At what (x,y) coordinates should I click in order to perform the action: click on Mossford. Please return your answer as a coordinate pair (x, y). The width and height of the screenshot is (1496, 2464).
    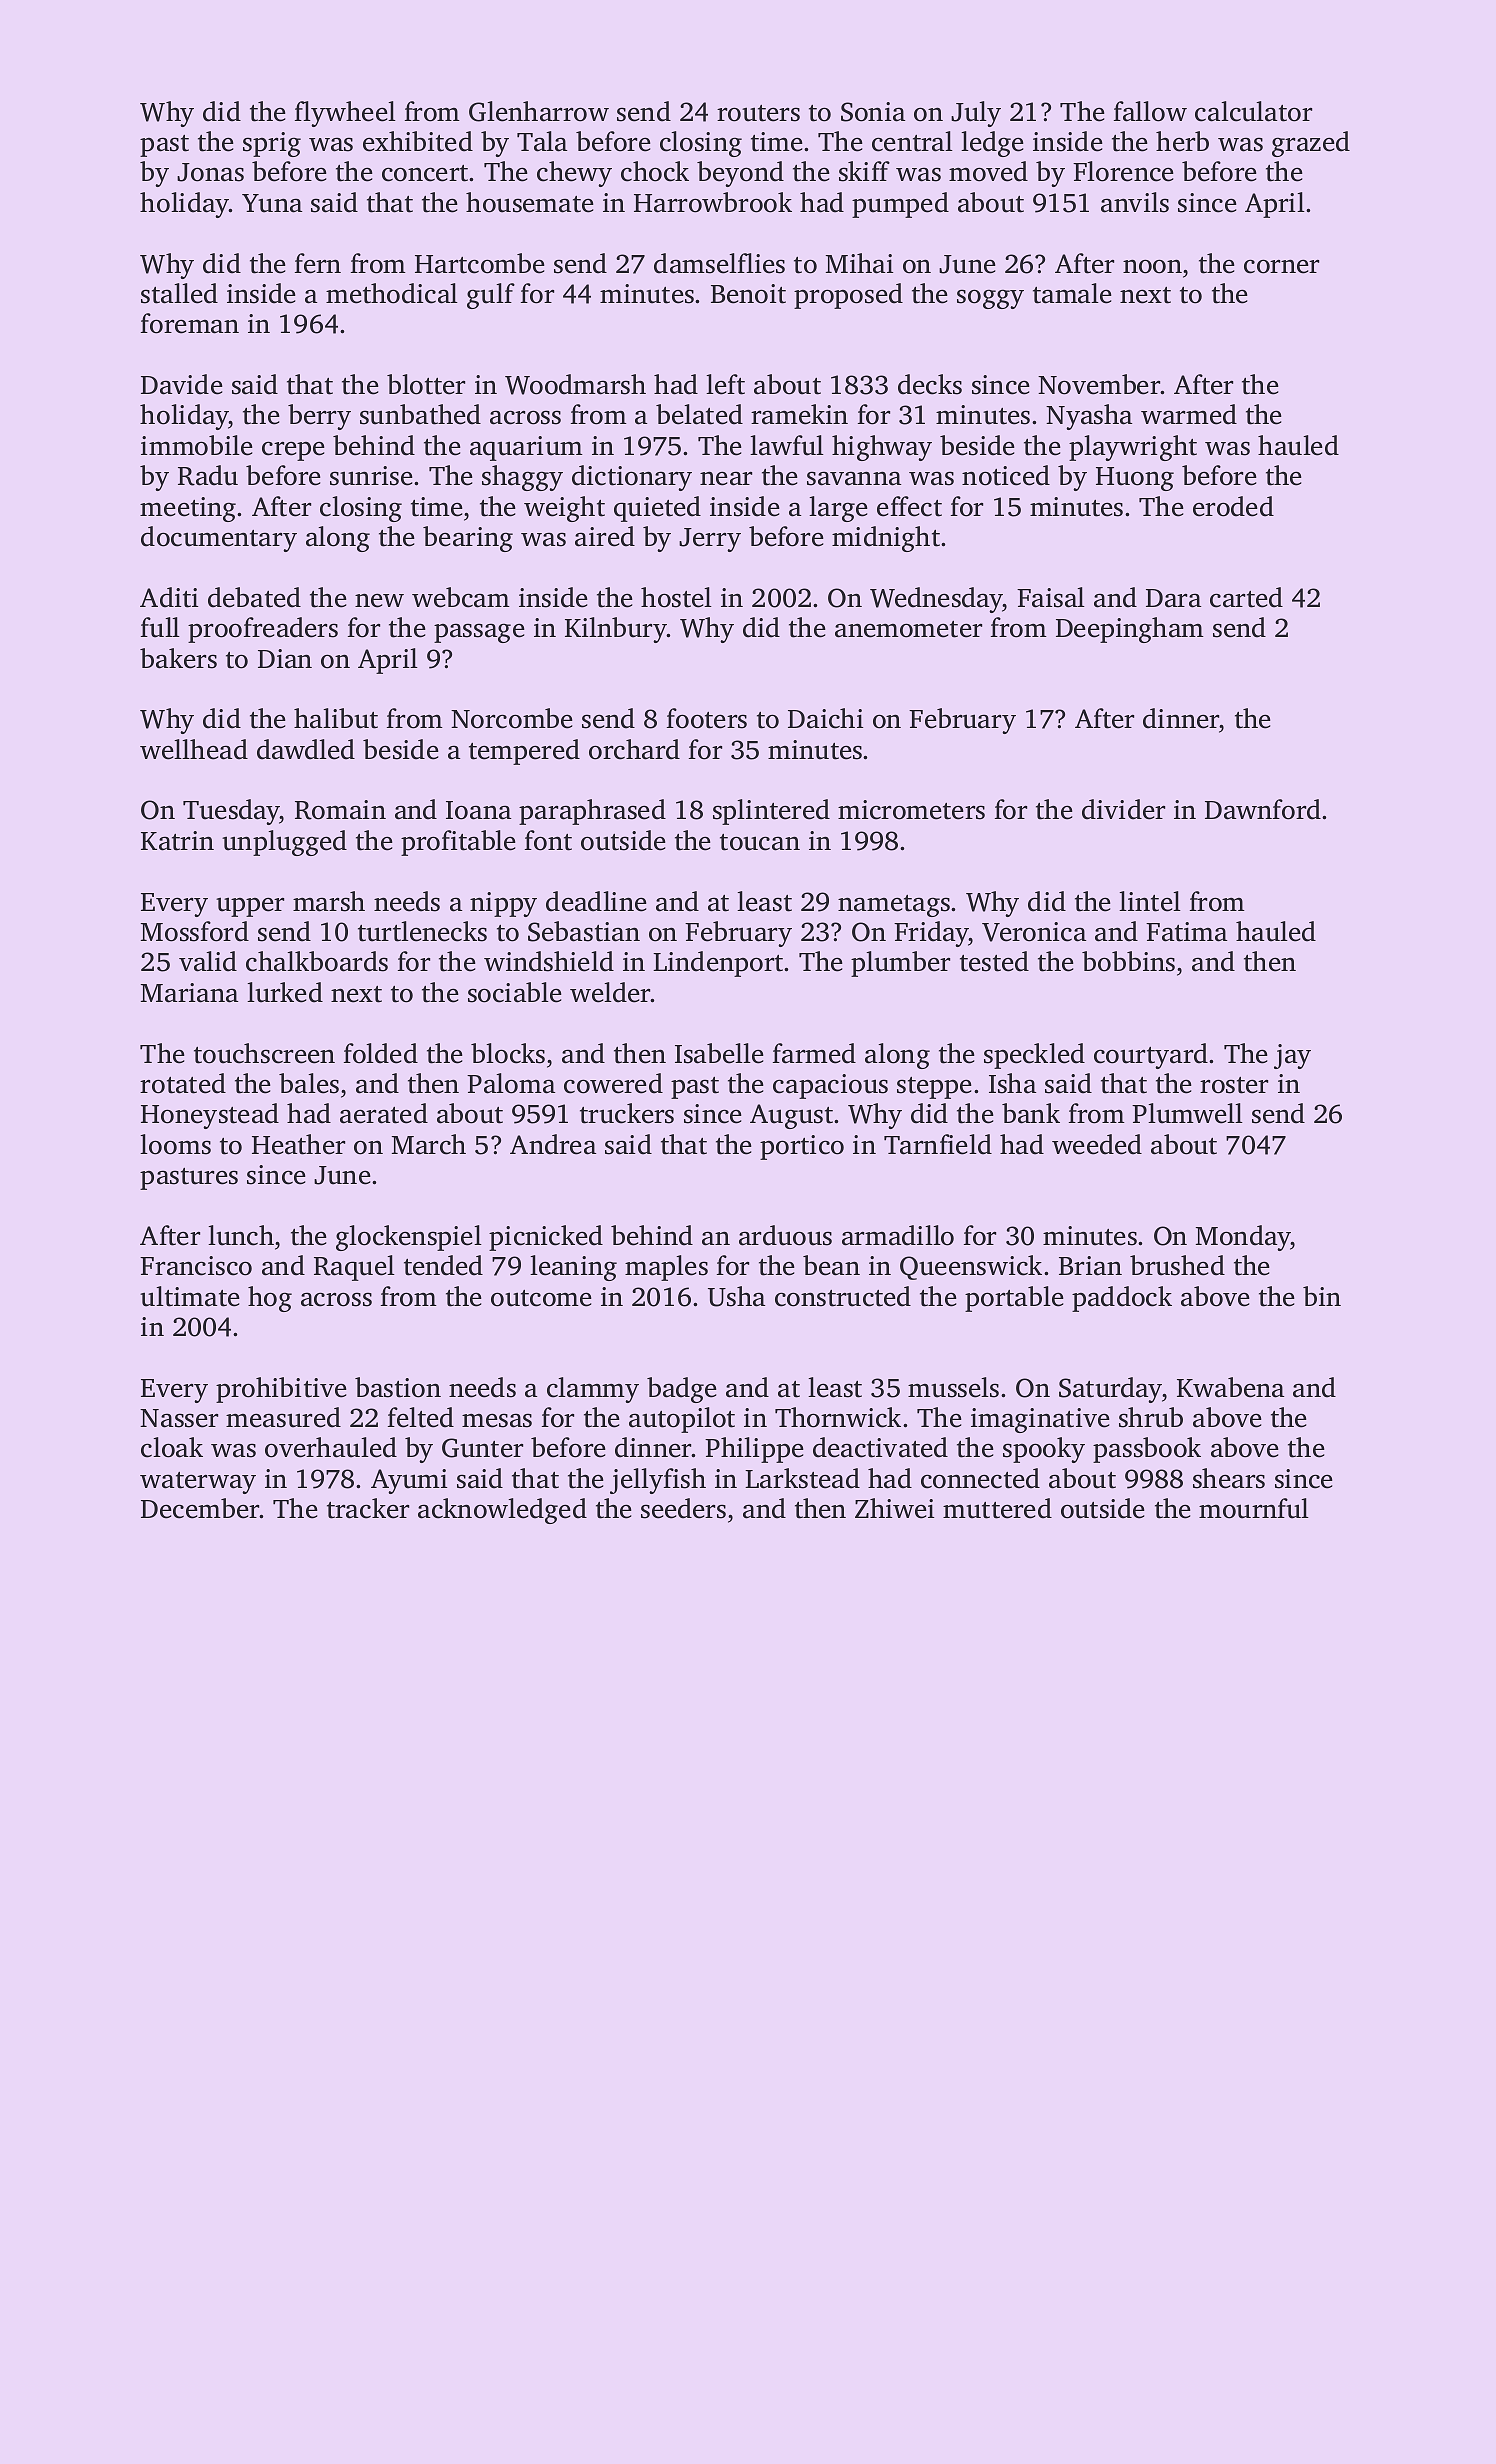
    Looking at the image, I should click on (195, 931).
